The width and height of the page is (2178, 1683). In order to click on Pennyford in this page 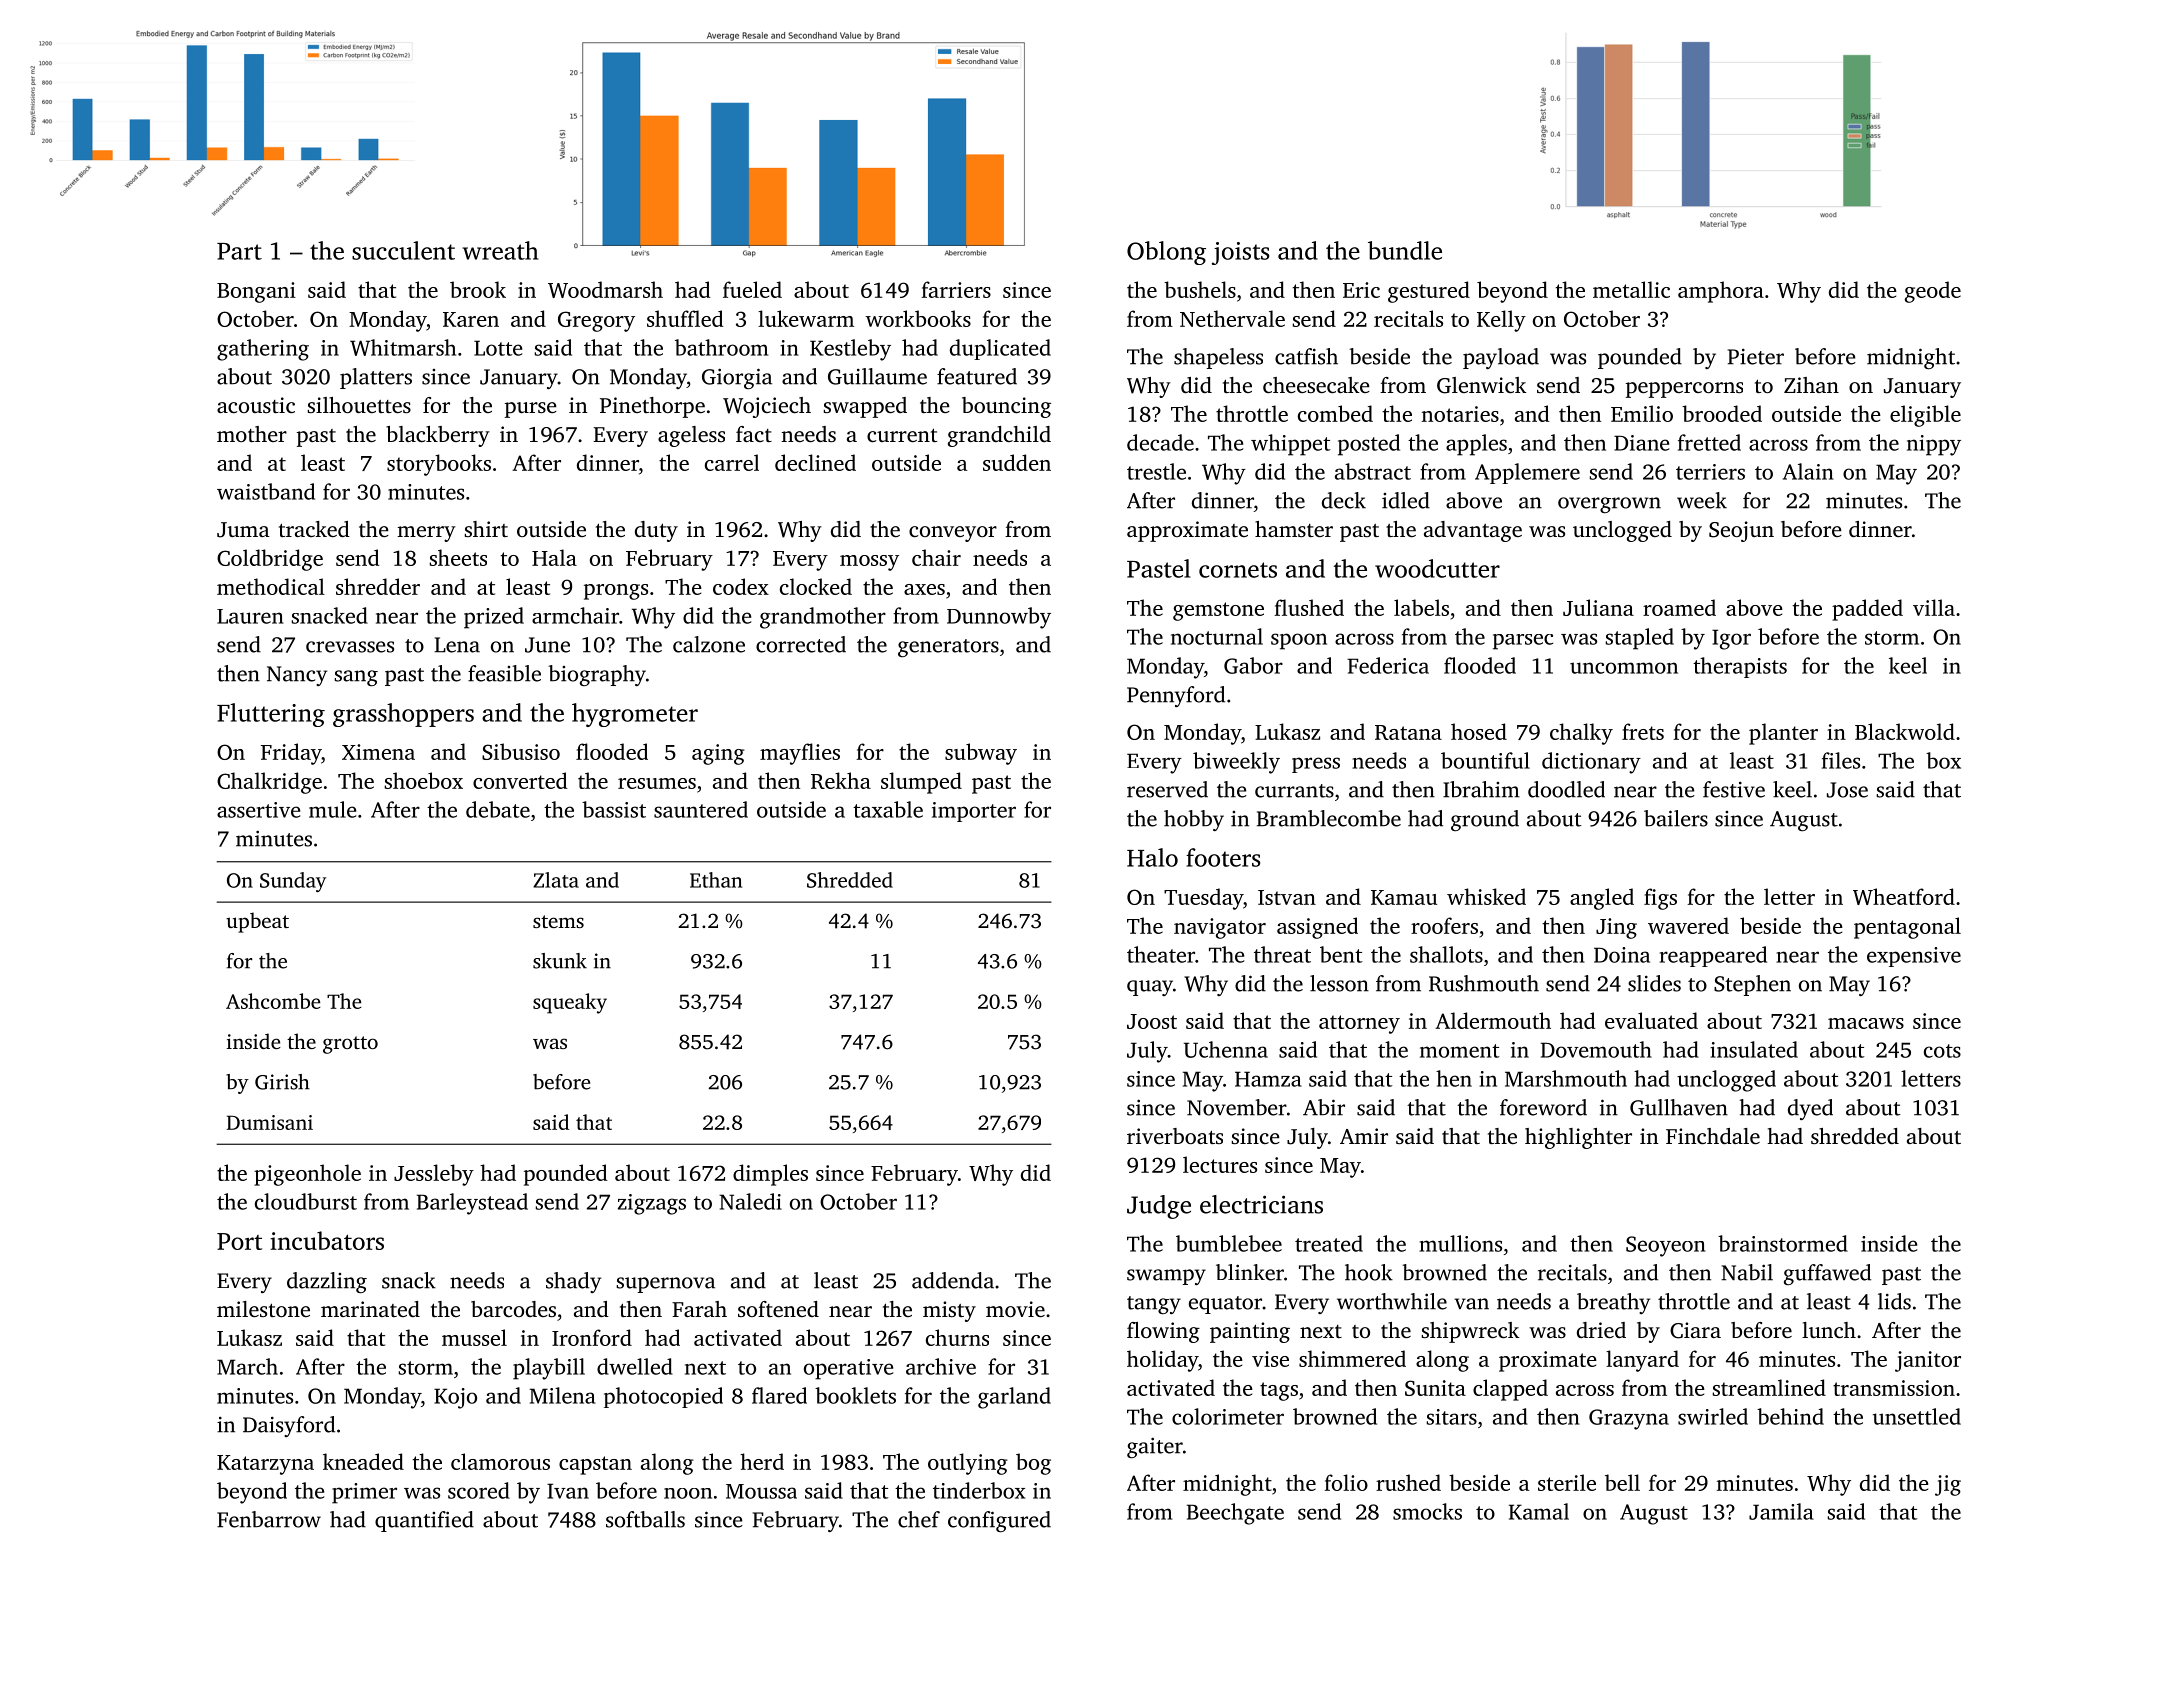, I will do `click(1176, 696)`.
